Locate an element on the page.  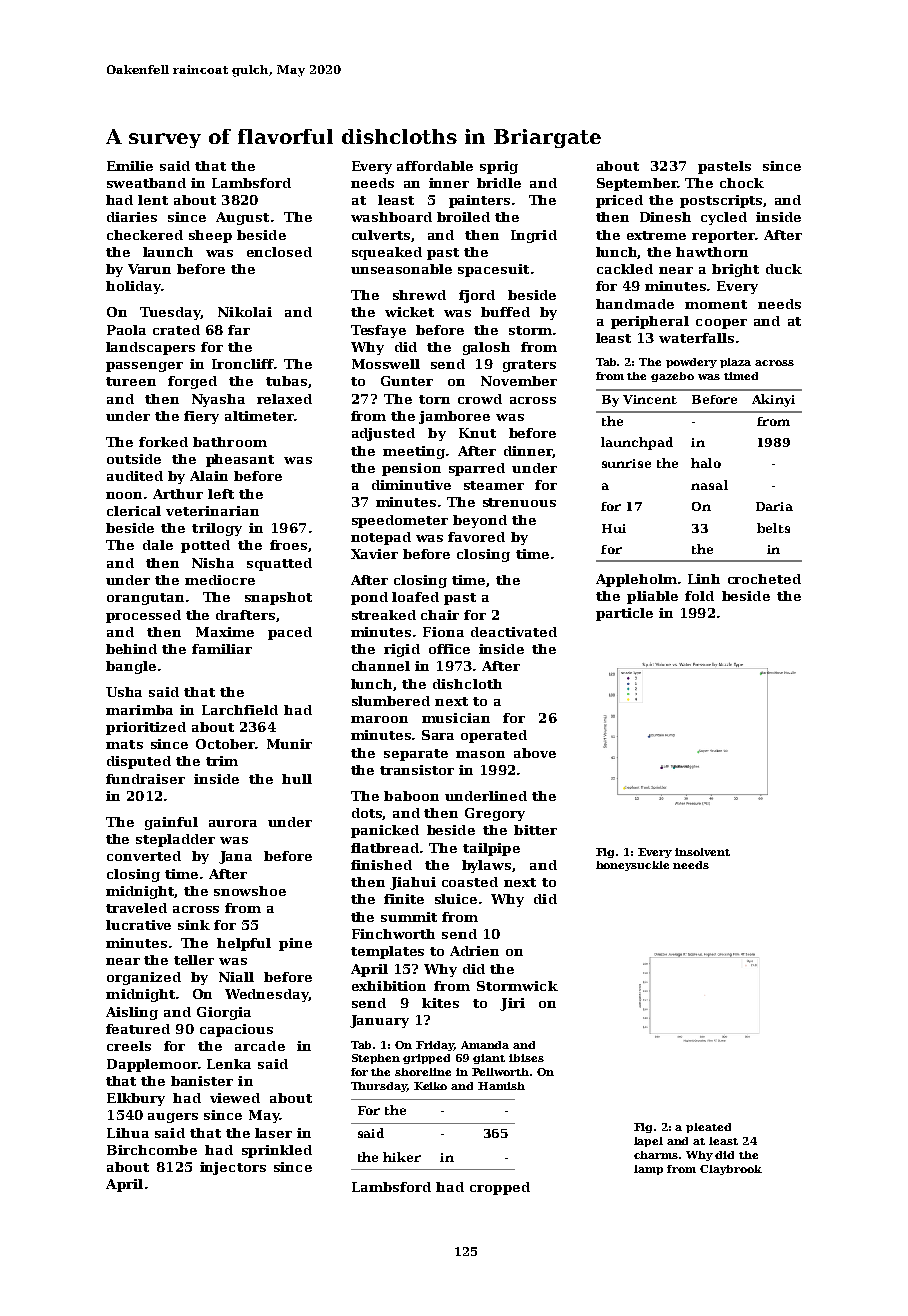
tureen is located at coordinates (131, 381).
